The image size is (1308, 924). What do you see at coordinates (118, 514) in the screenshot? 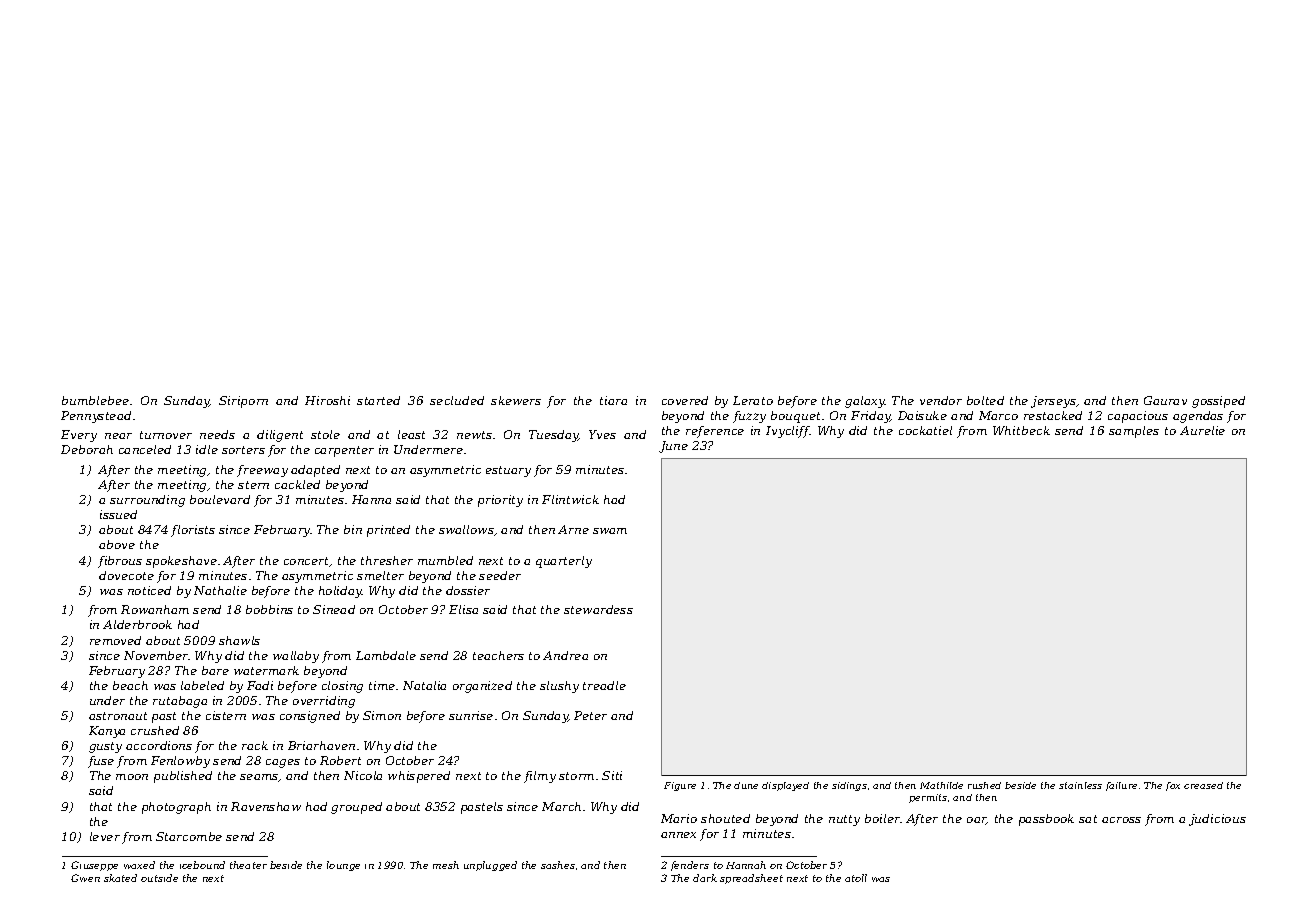
I see `issued` at bounding box center [118, 514].
